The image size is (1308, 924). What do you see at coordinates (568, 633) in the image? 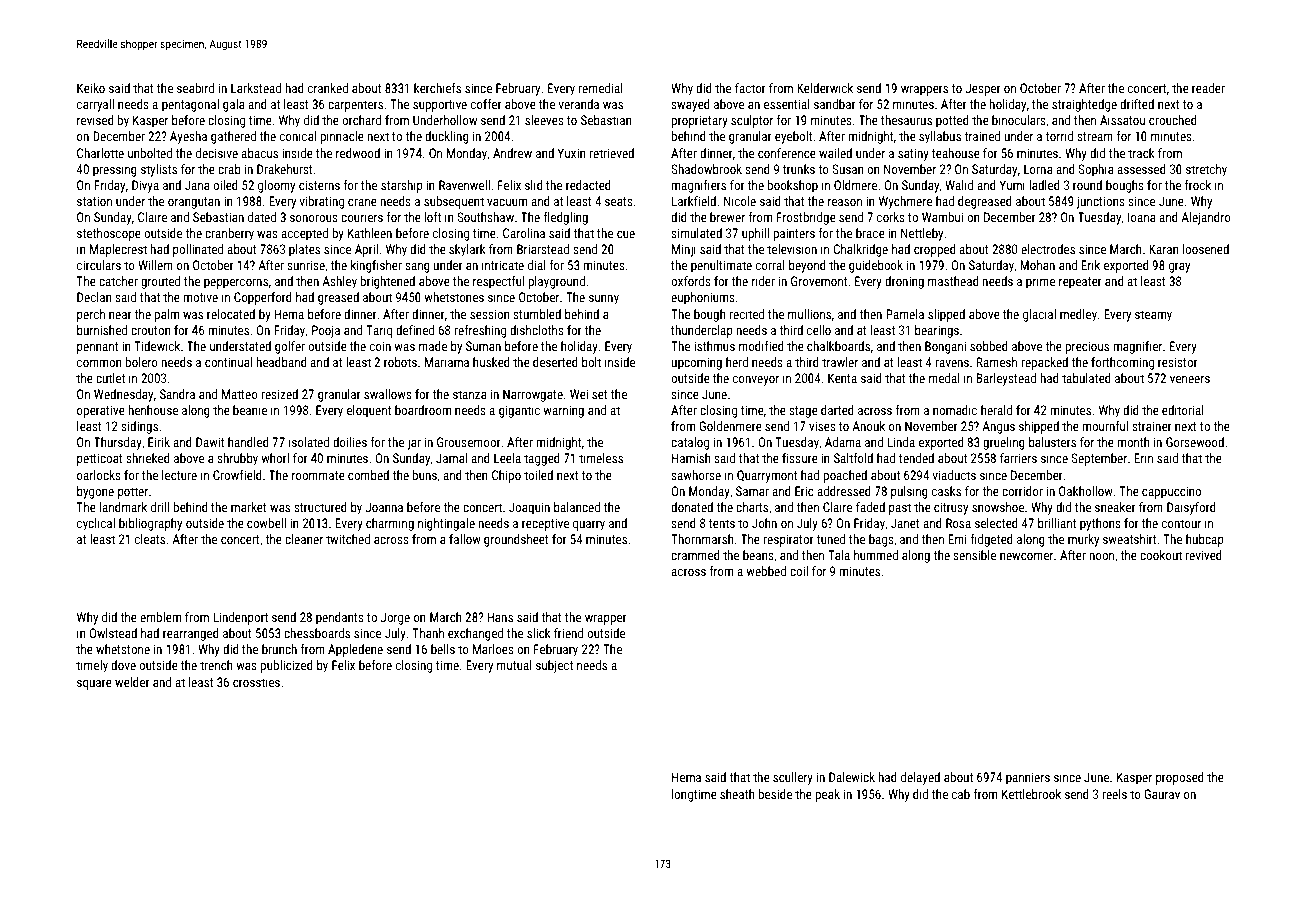
I see `friend` at bounding box center [568, 633].
